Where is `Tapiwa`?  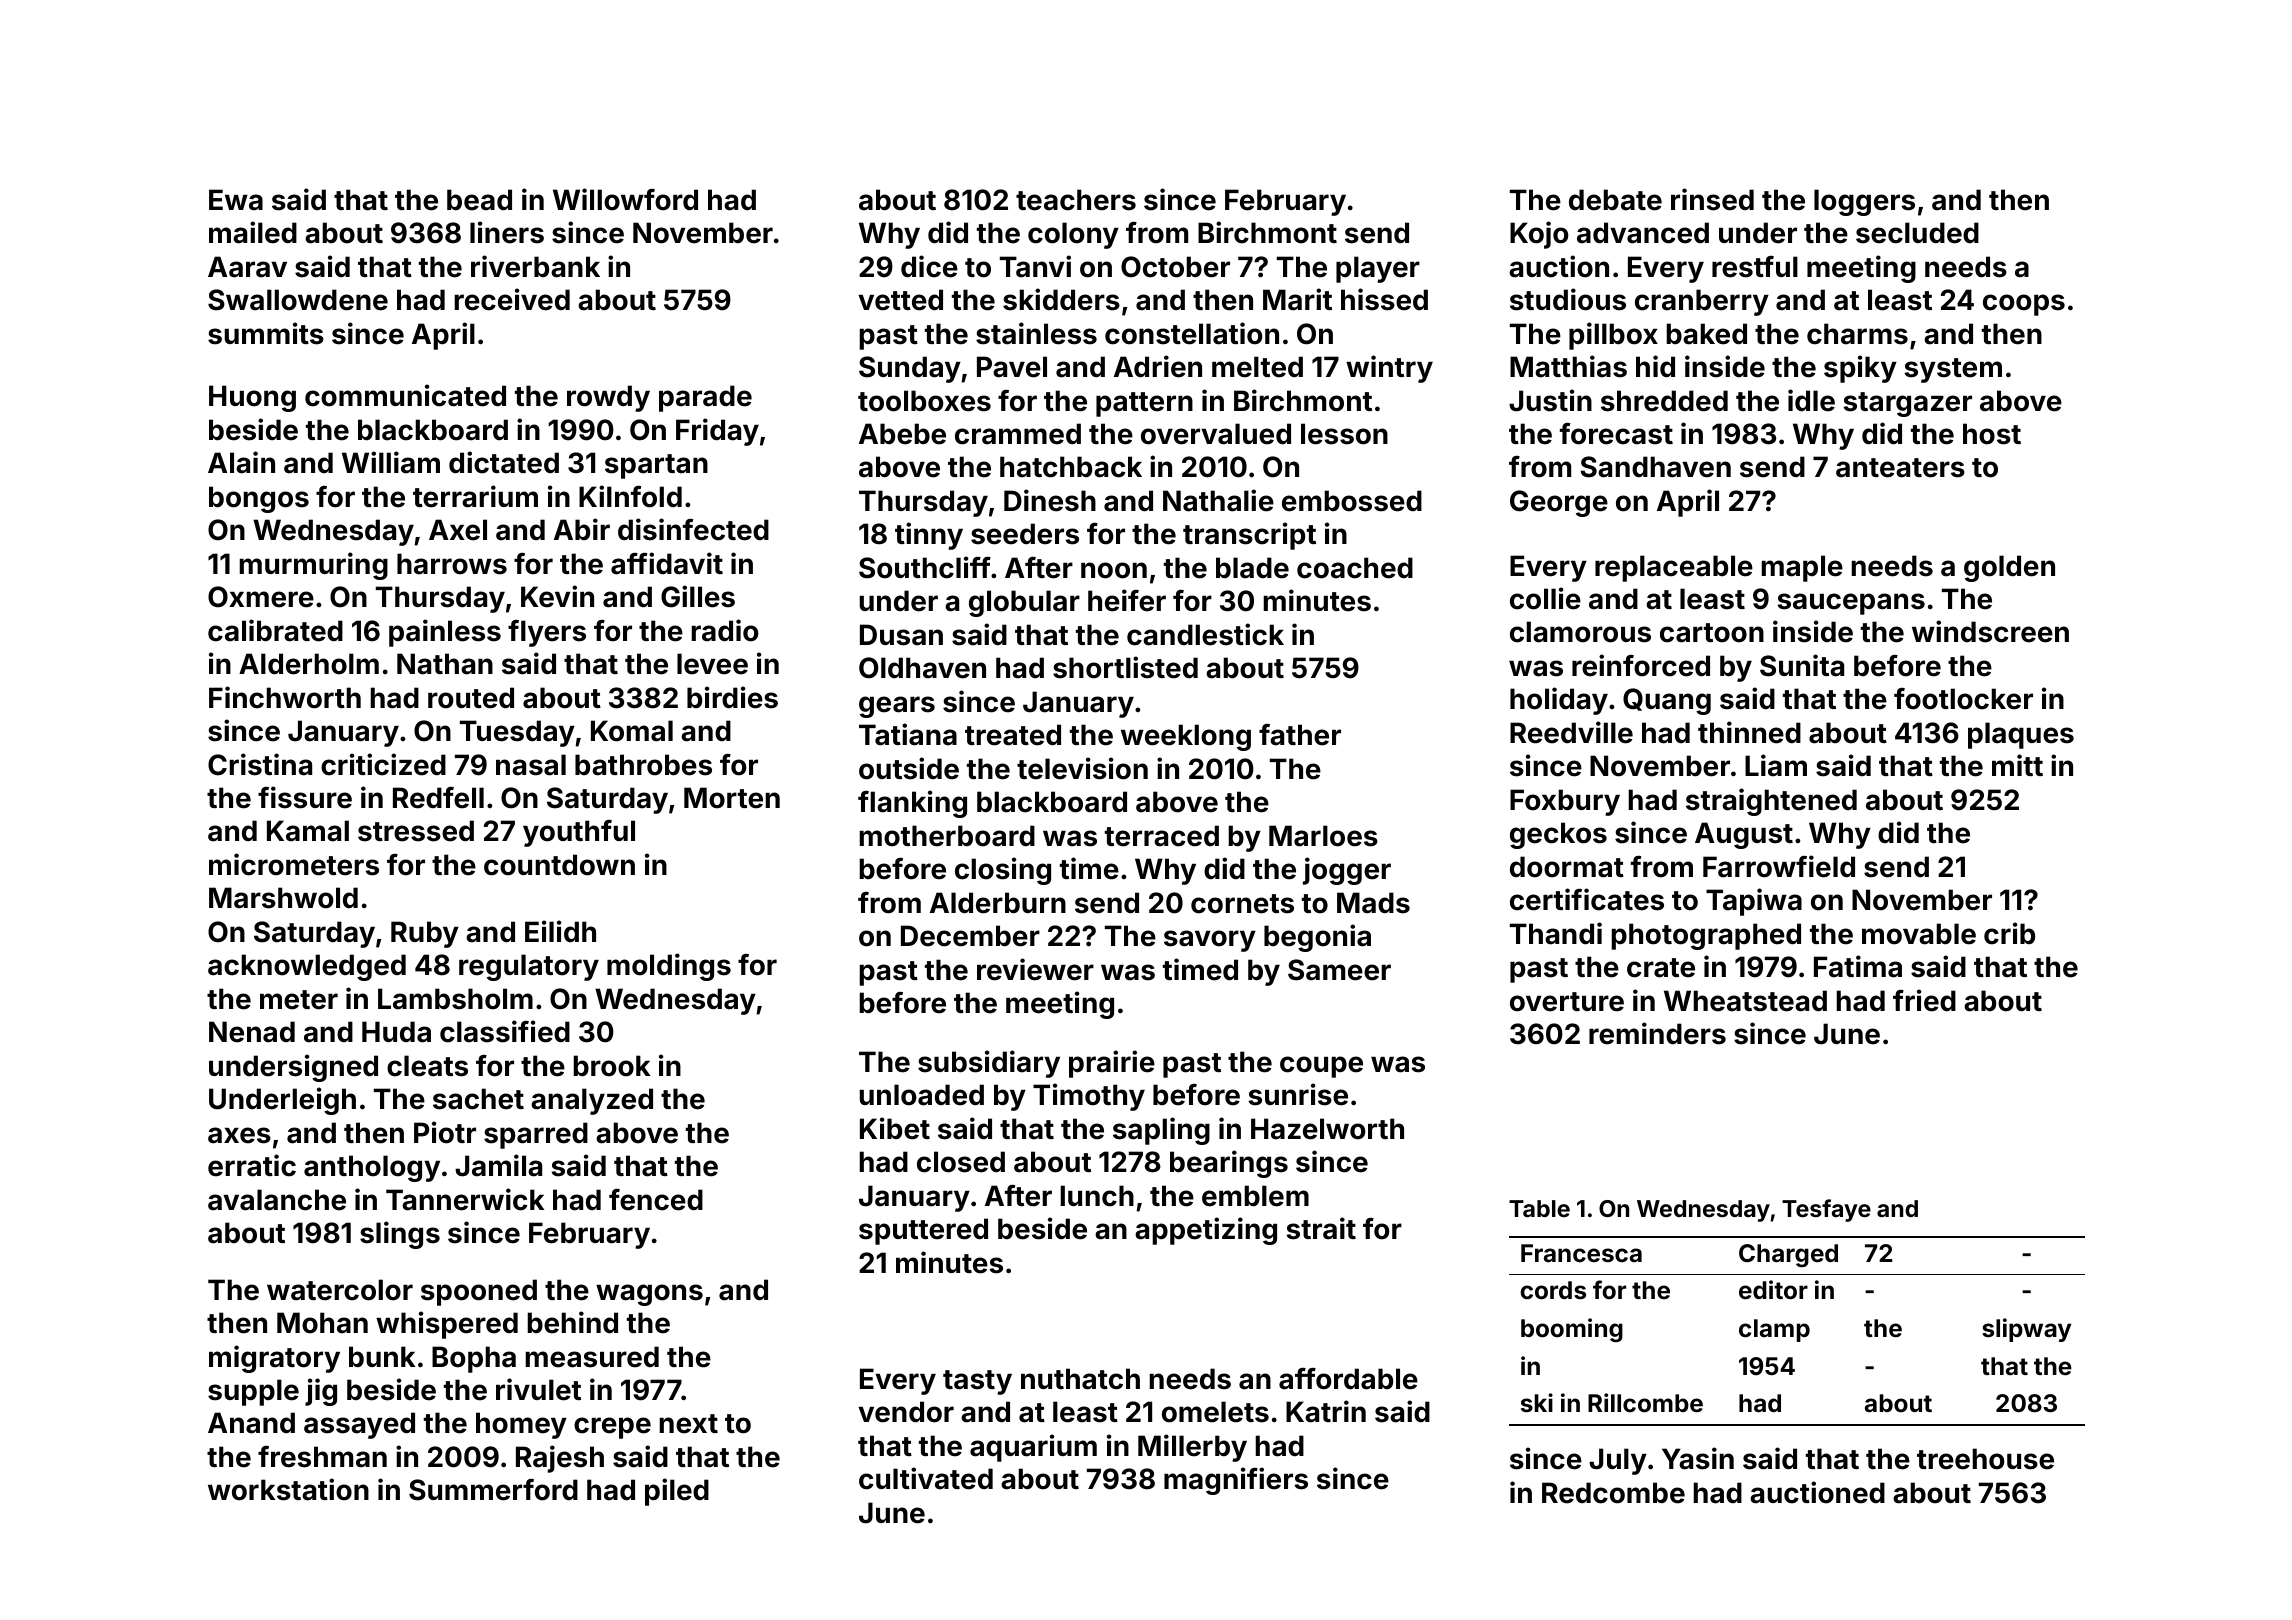 Tapiwa is located at coordinates (1754, 902).
